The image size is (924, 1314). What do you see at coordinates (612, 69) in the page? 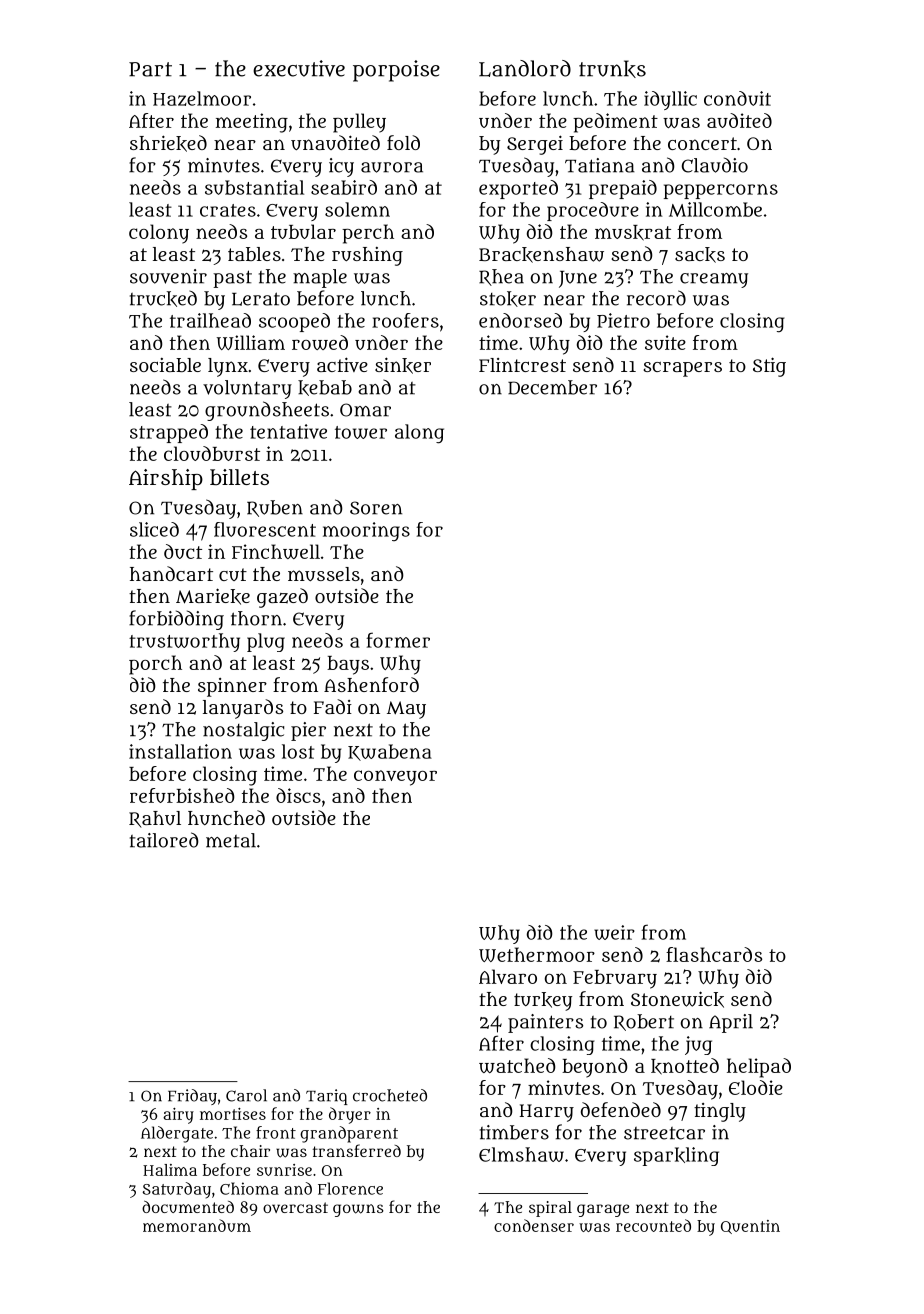
I see `trunks` at bounding box center [612, 69].
